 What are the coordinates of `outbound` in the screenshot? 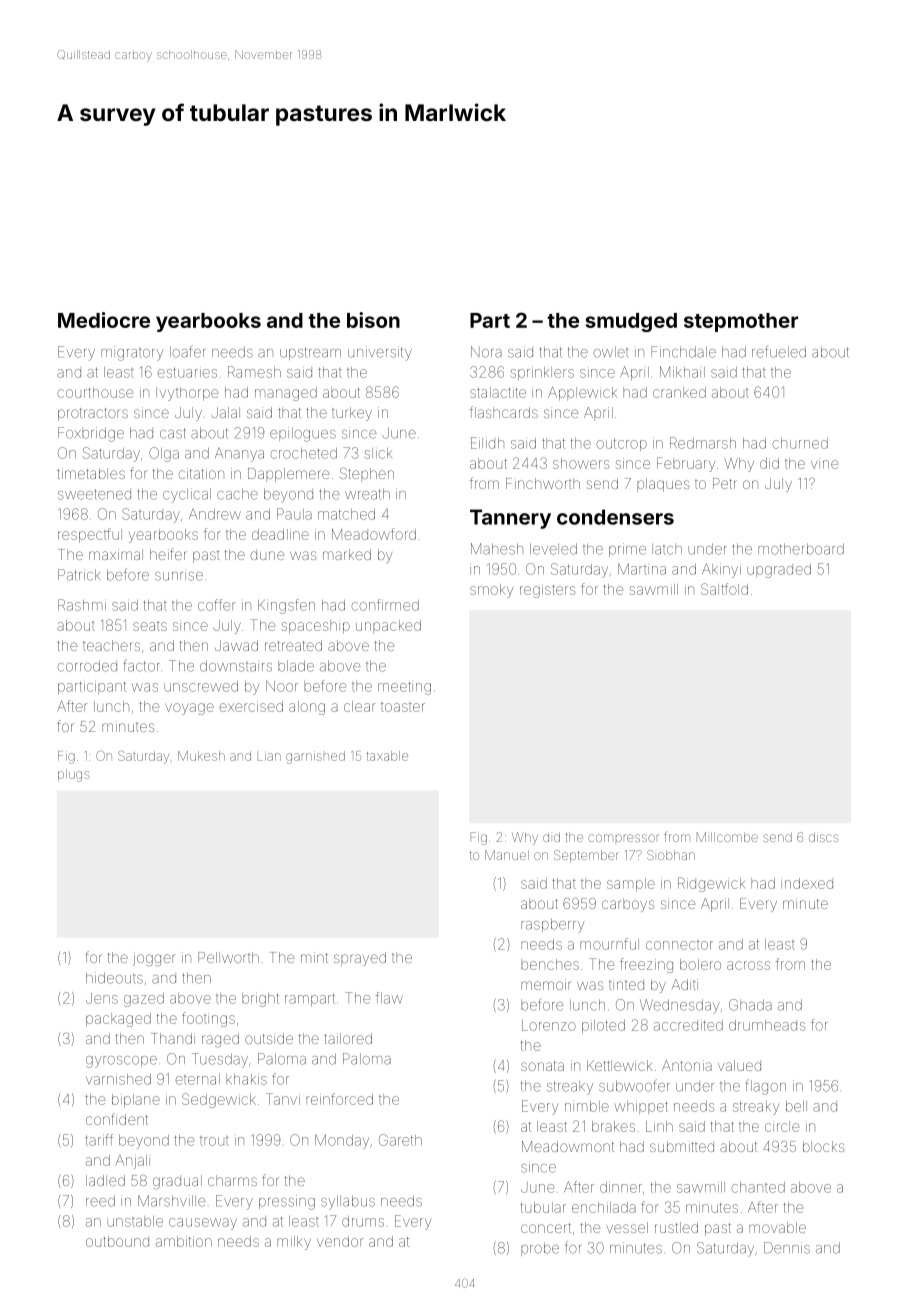 It's located at (117, 1241).
